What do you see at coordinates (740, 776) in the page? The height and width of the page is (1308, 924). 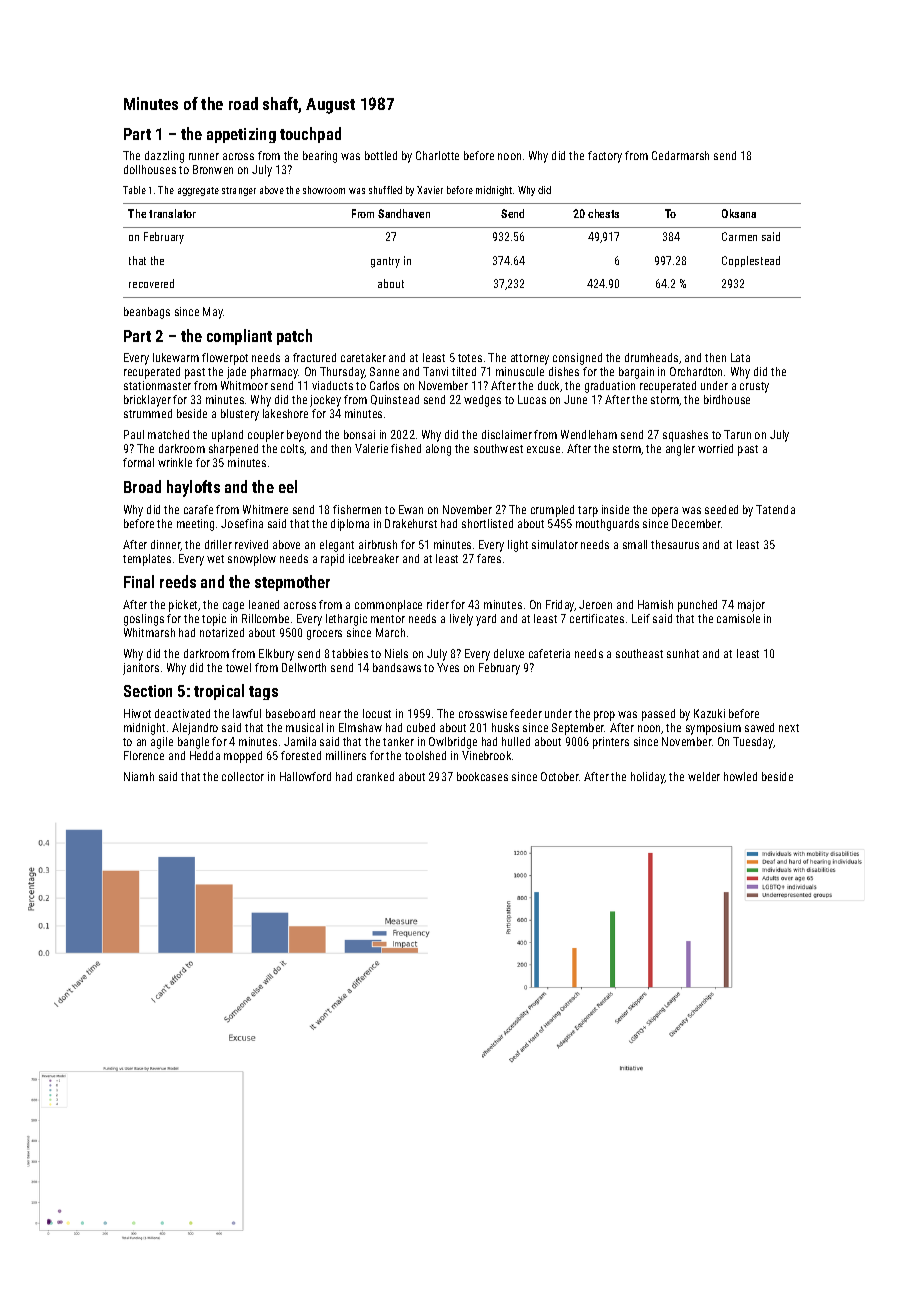 I see `howled` at bounding box center [740, 776].
